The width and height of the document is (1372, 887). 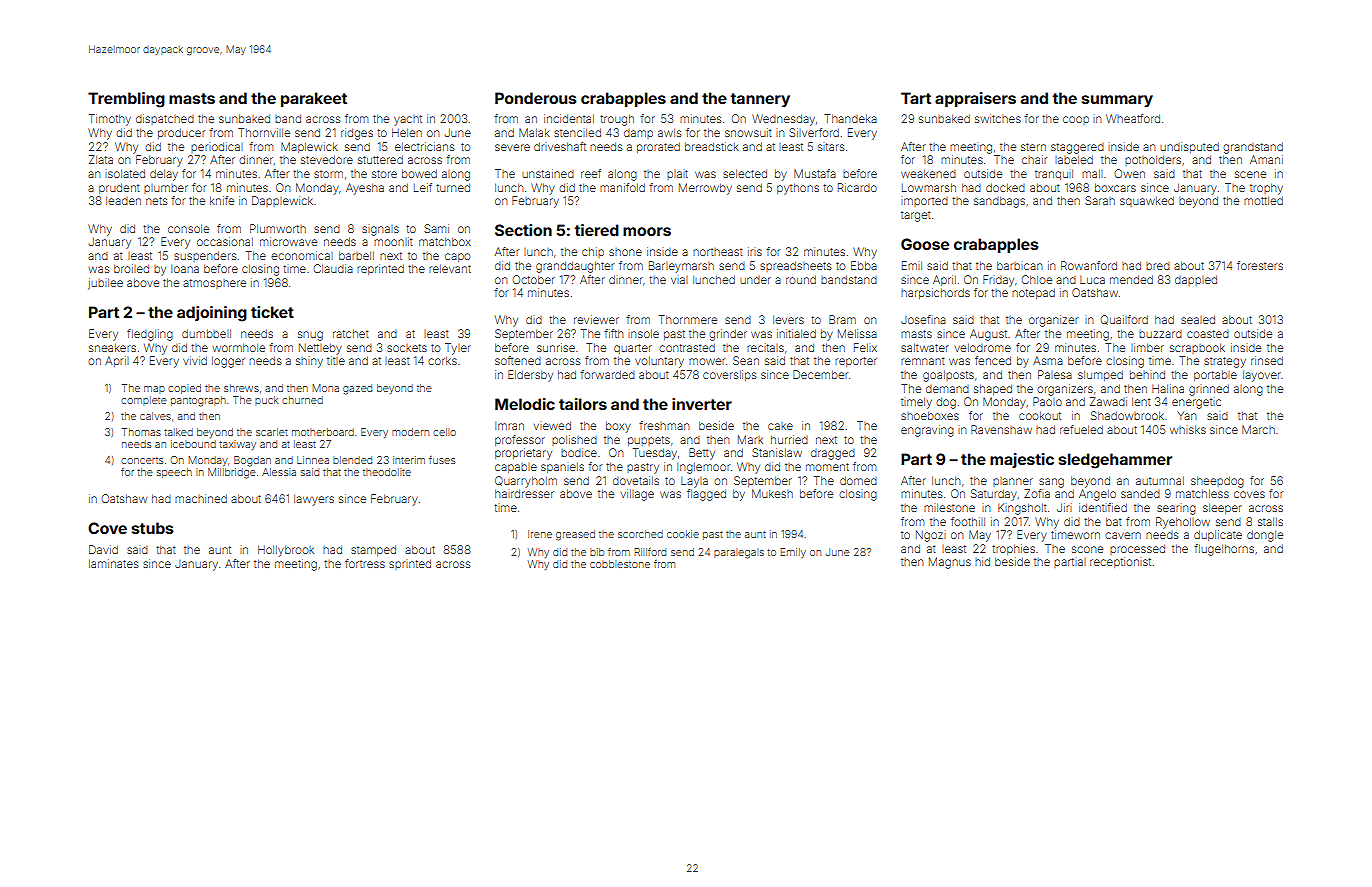 What do you see at coordinates (264, 132) in the document?
I see `Thornville` at bounding box center [264, 132].
